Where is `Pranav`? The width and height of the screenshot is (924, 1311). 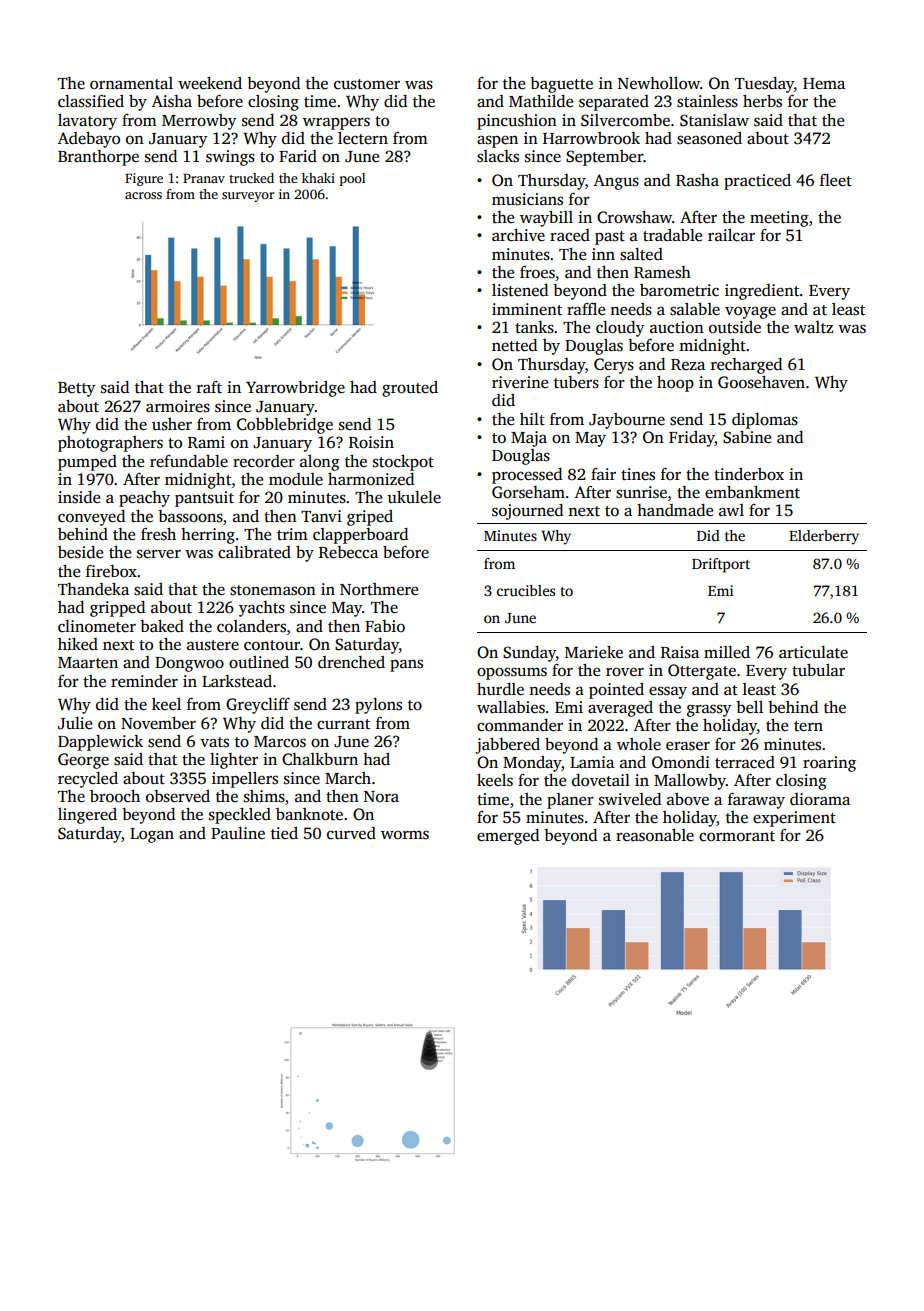 Pranav is located at coordinates (204, 178).
